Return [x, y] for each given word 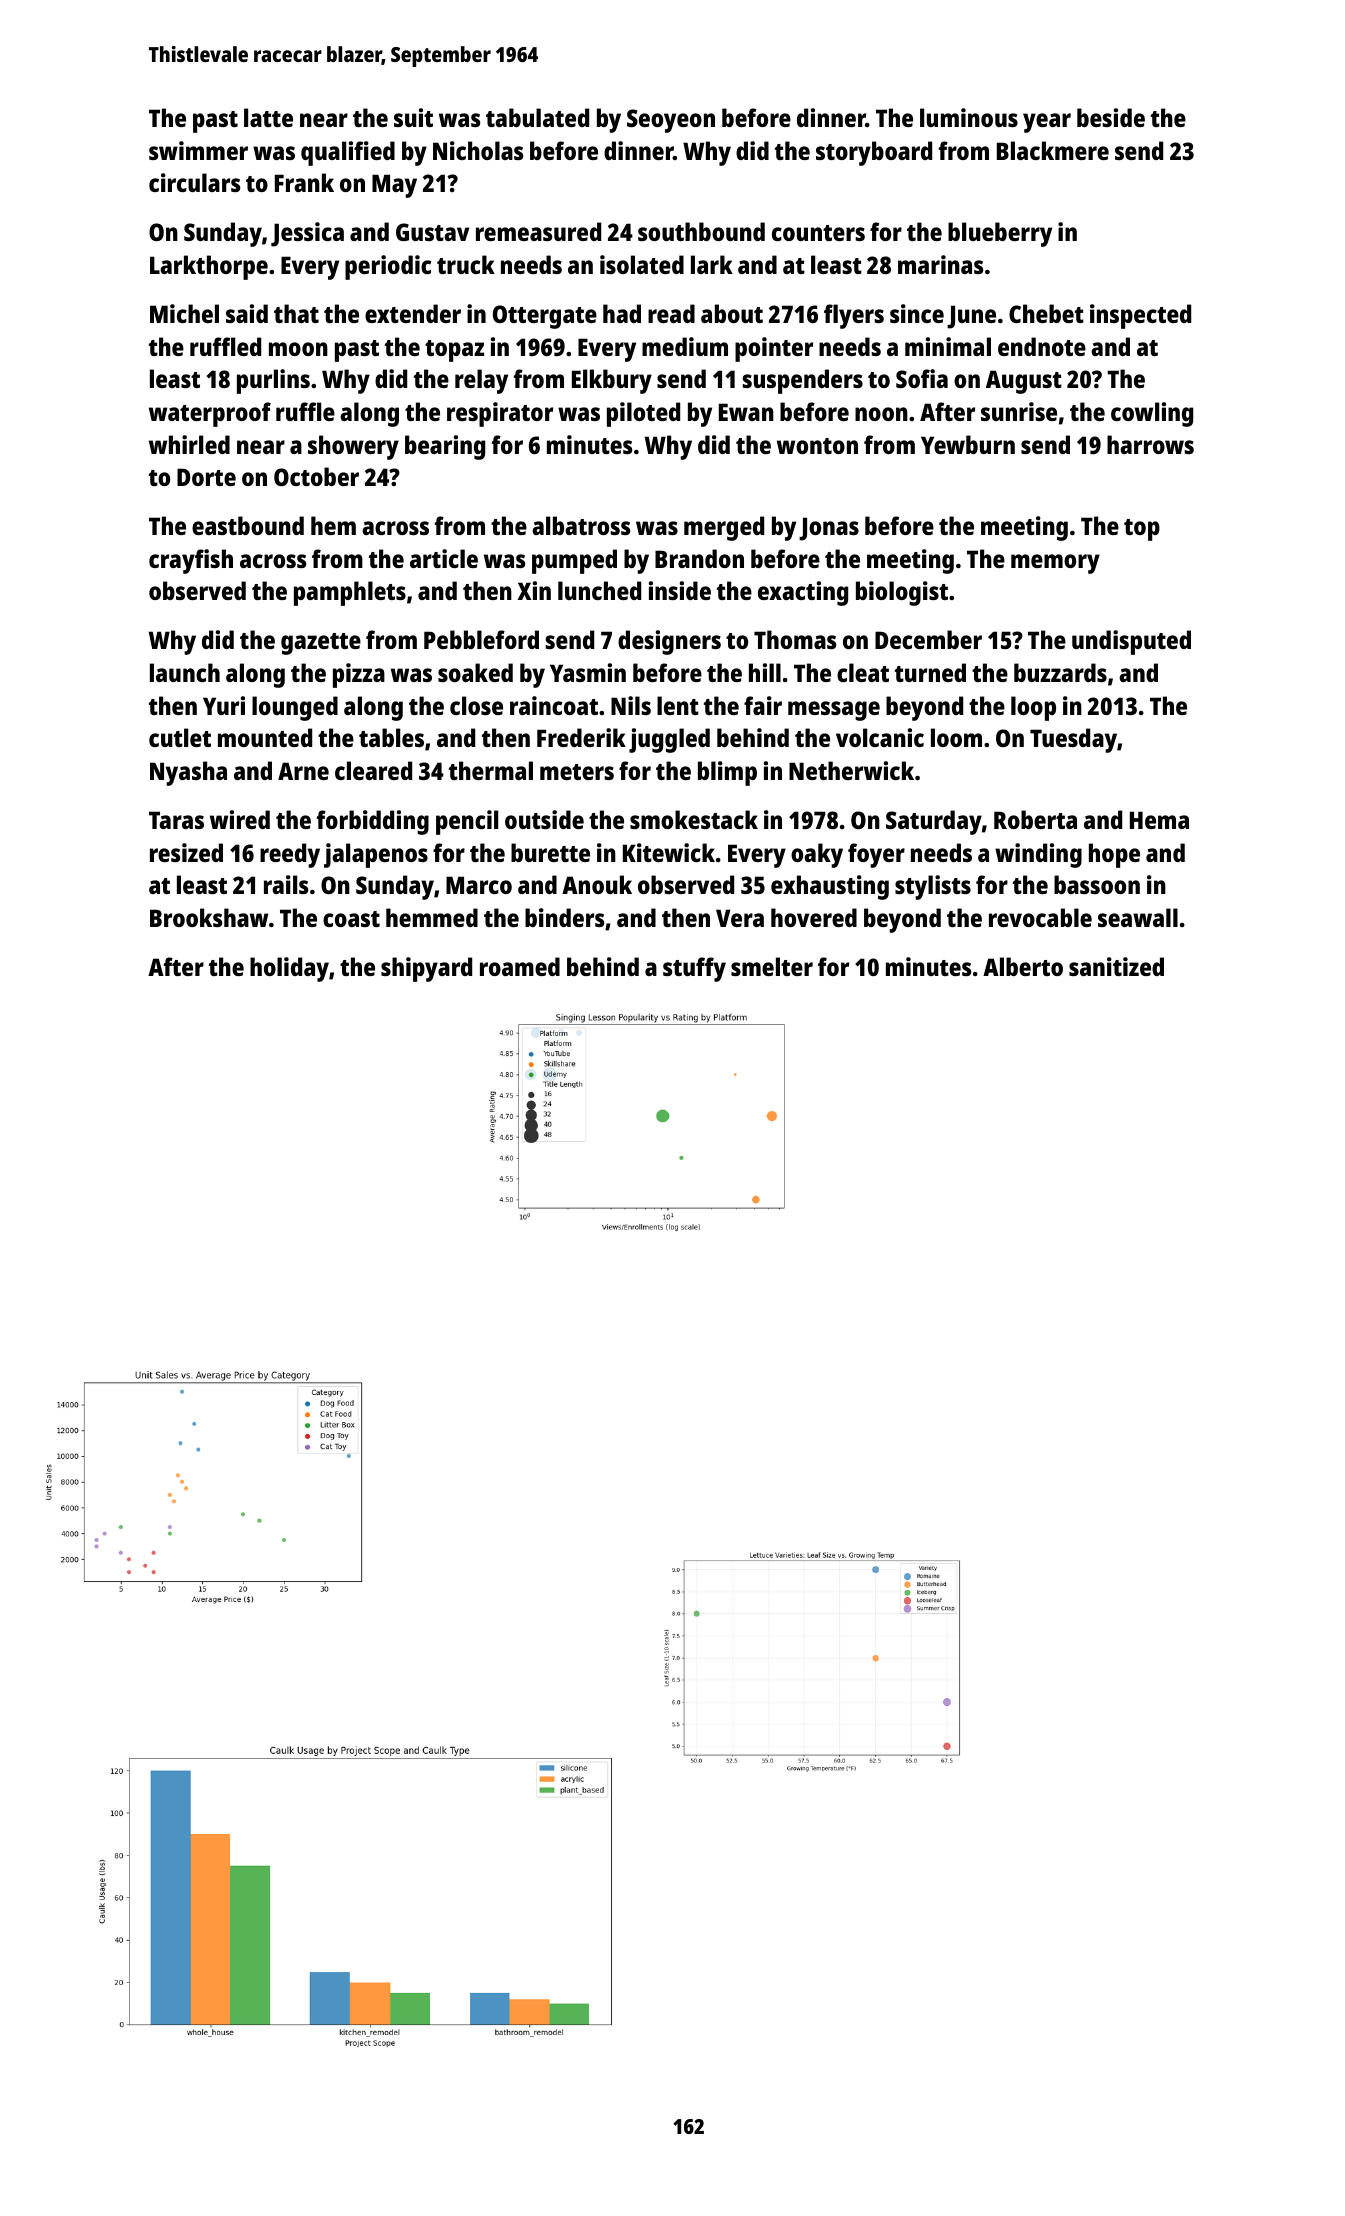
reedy [290, 855]
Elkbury [612, 381]
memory [1055, 564]
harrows [1150, 444]
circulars [194, 182]
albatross [581, 525]
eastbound [248, 525]
